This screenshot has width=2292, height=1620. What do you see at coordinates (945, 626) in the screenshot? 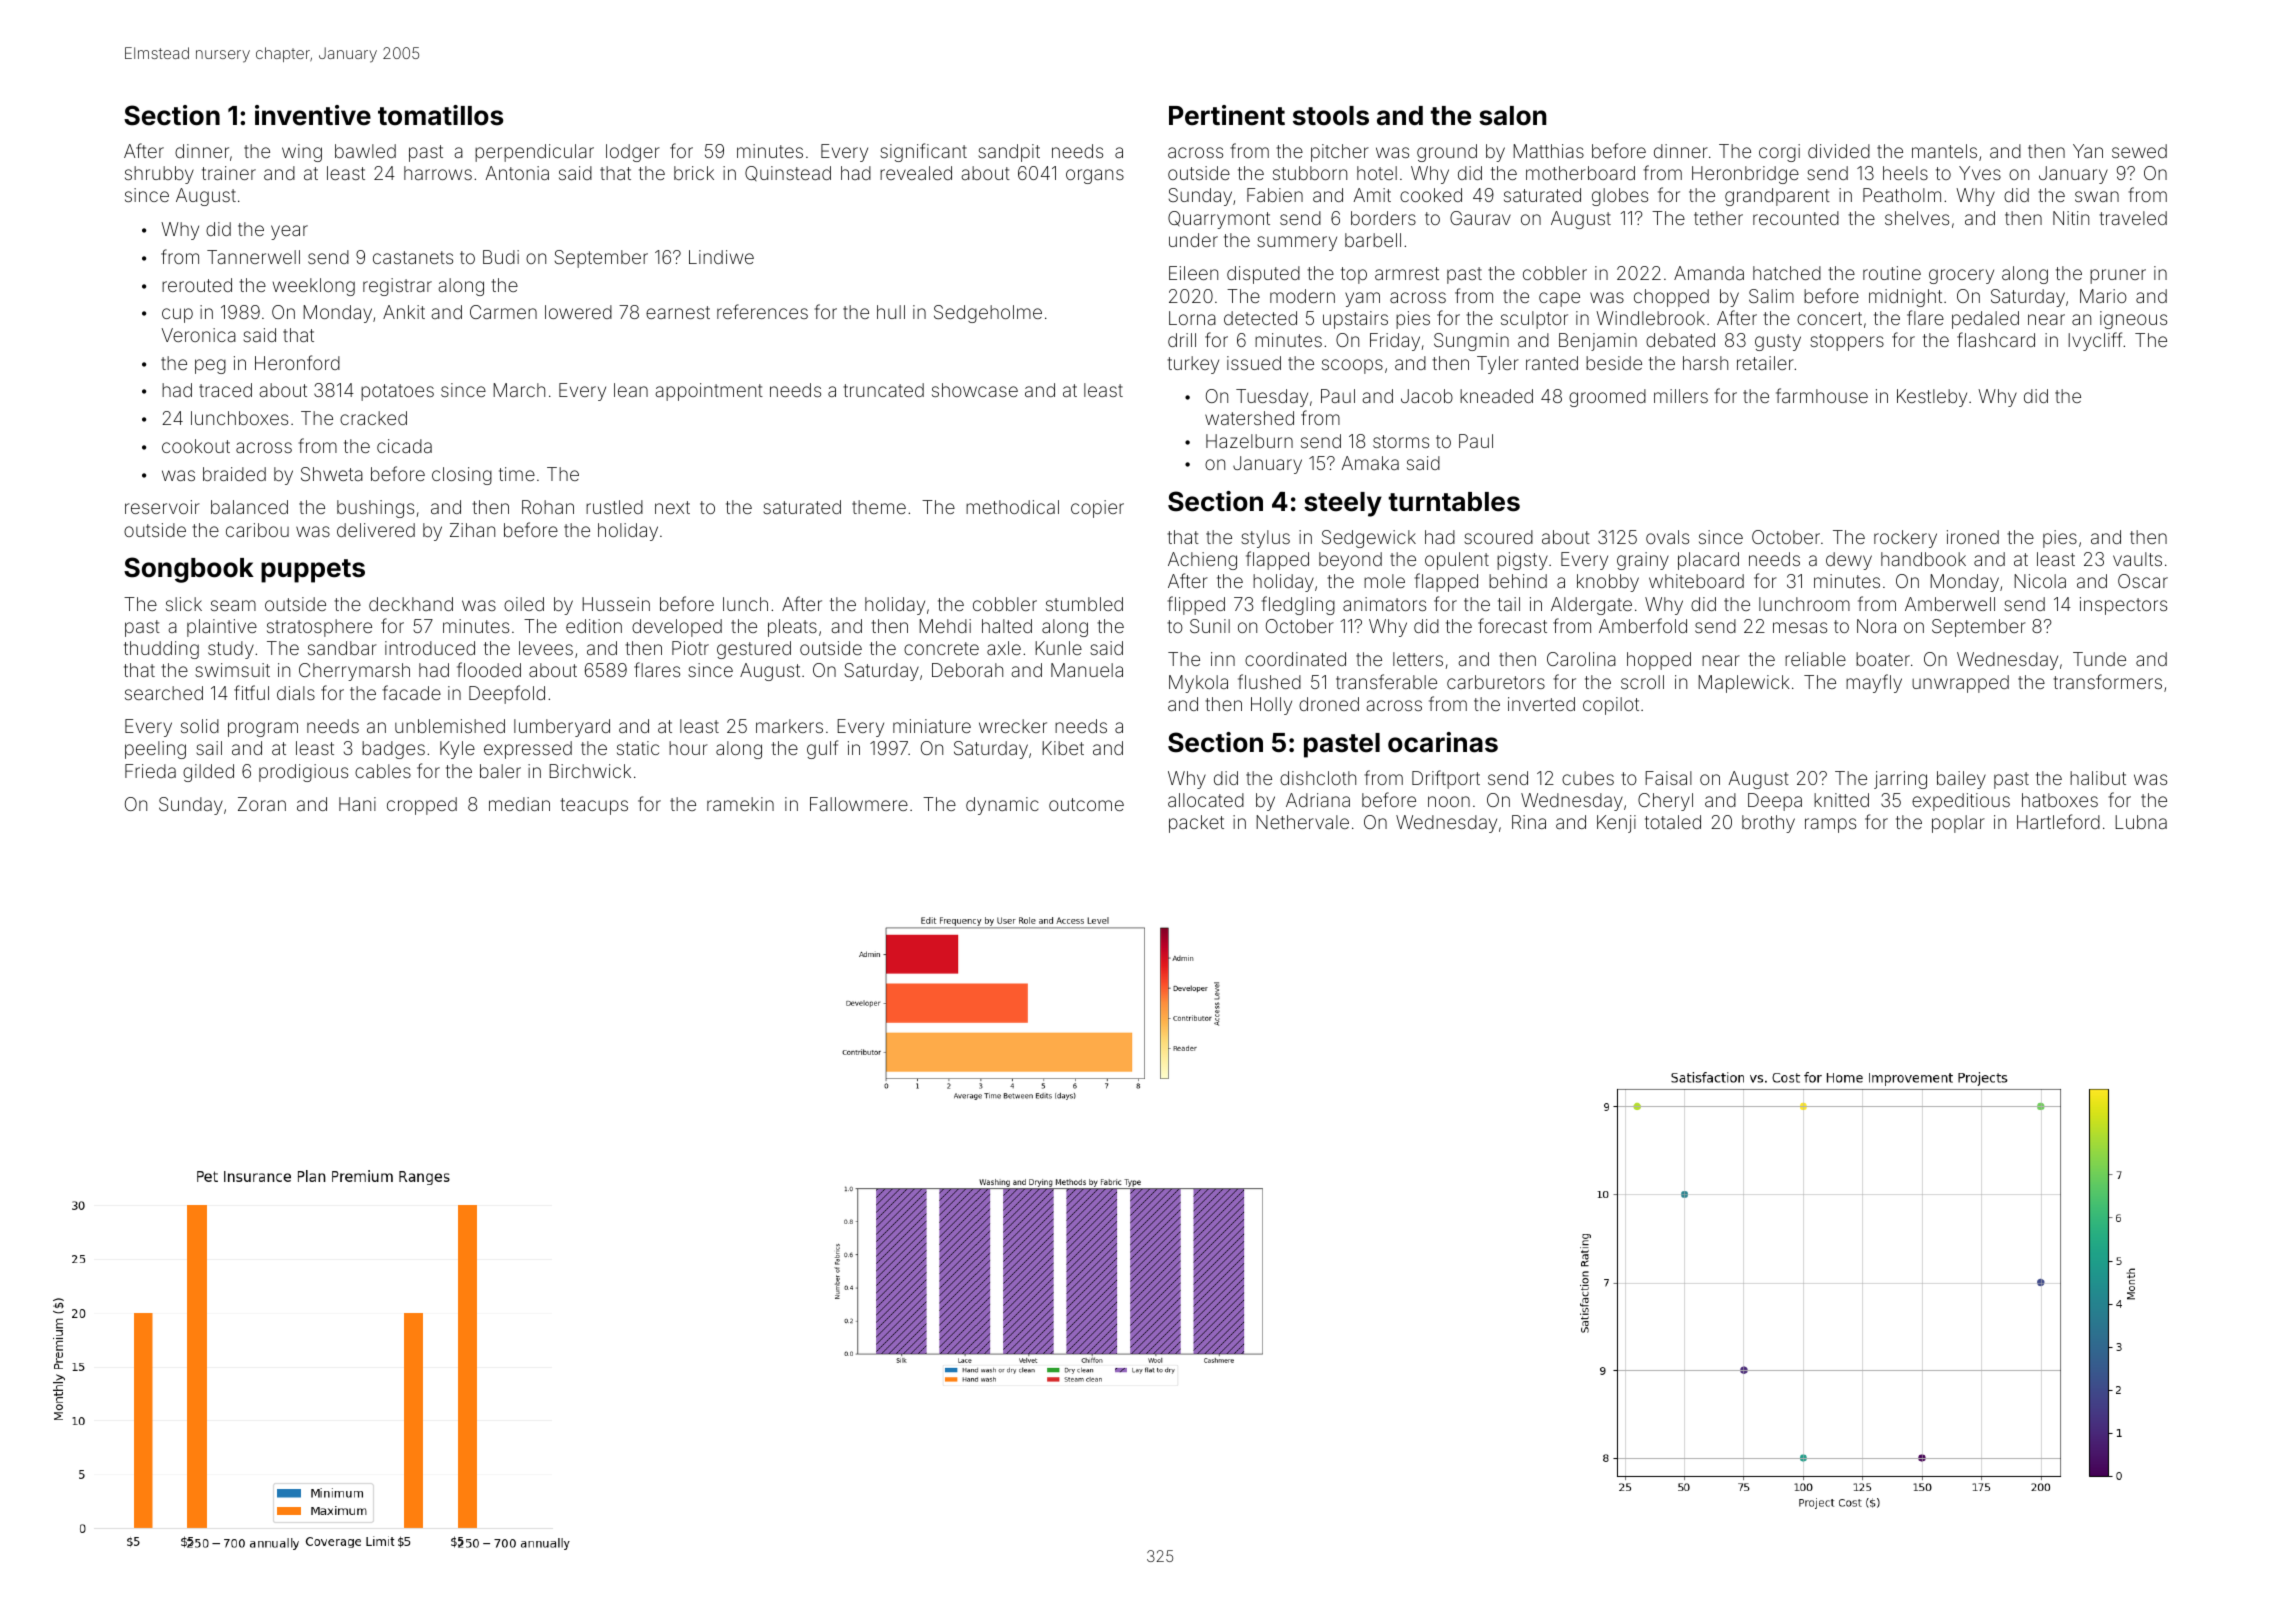
I see `Mehdi` at bounding box center [945, 626].
